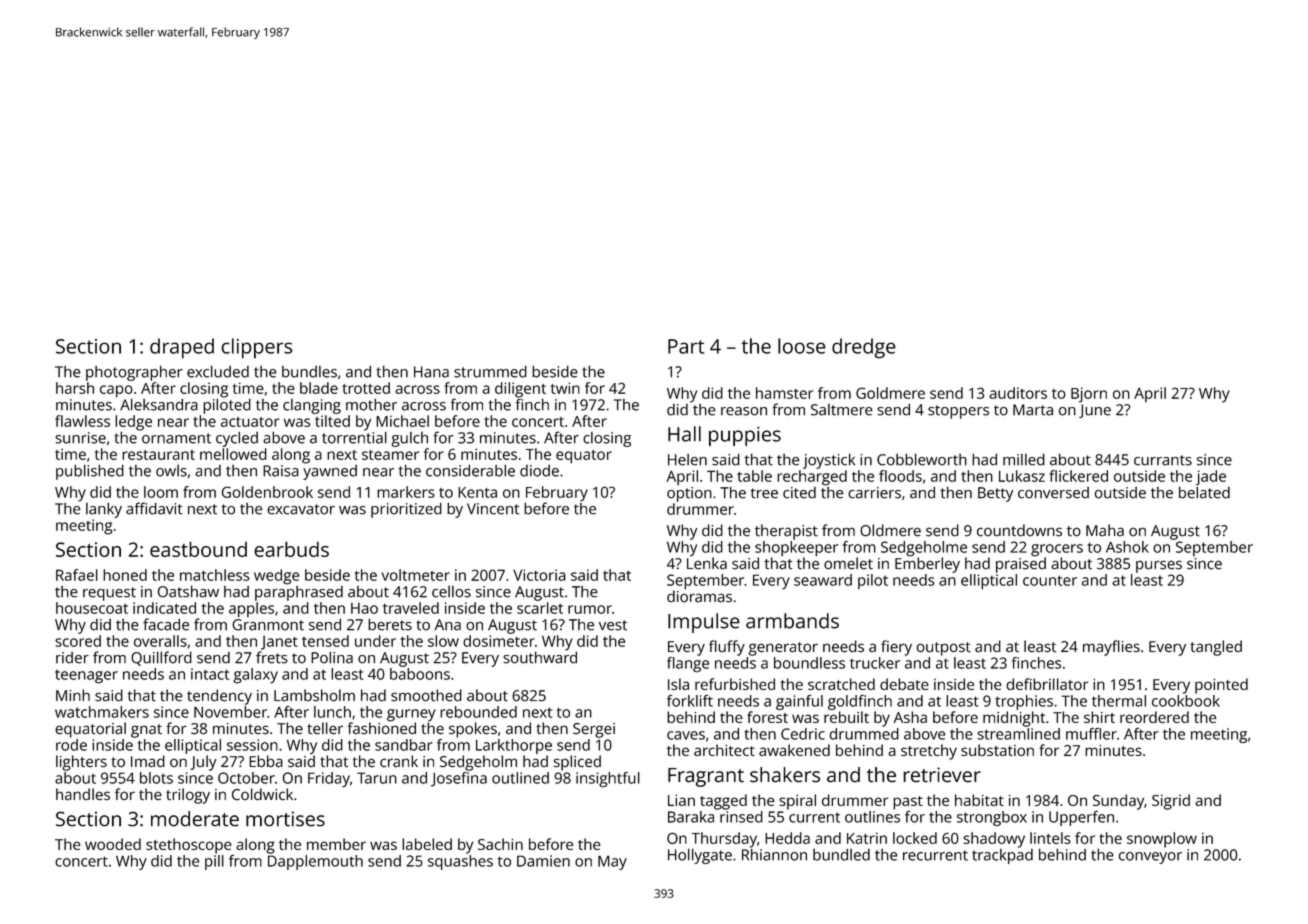 Image resolution: width=1308 pixels, height=924 pixels. Describe the element at coordinates (156, 778) in the screenshot. I see `blots` at that location.
